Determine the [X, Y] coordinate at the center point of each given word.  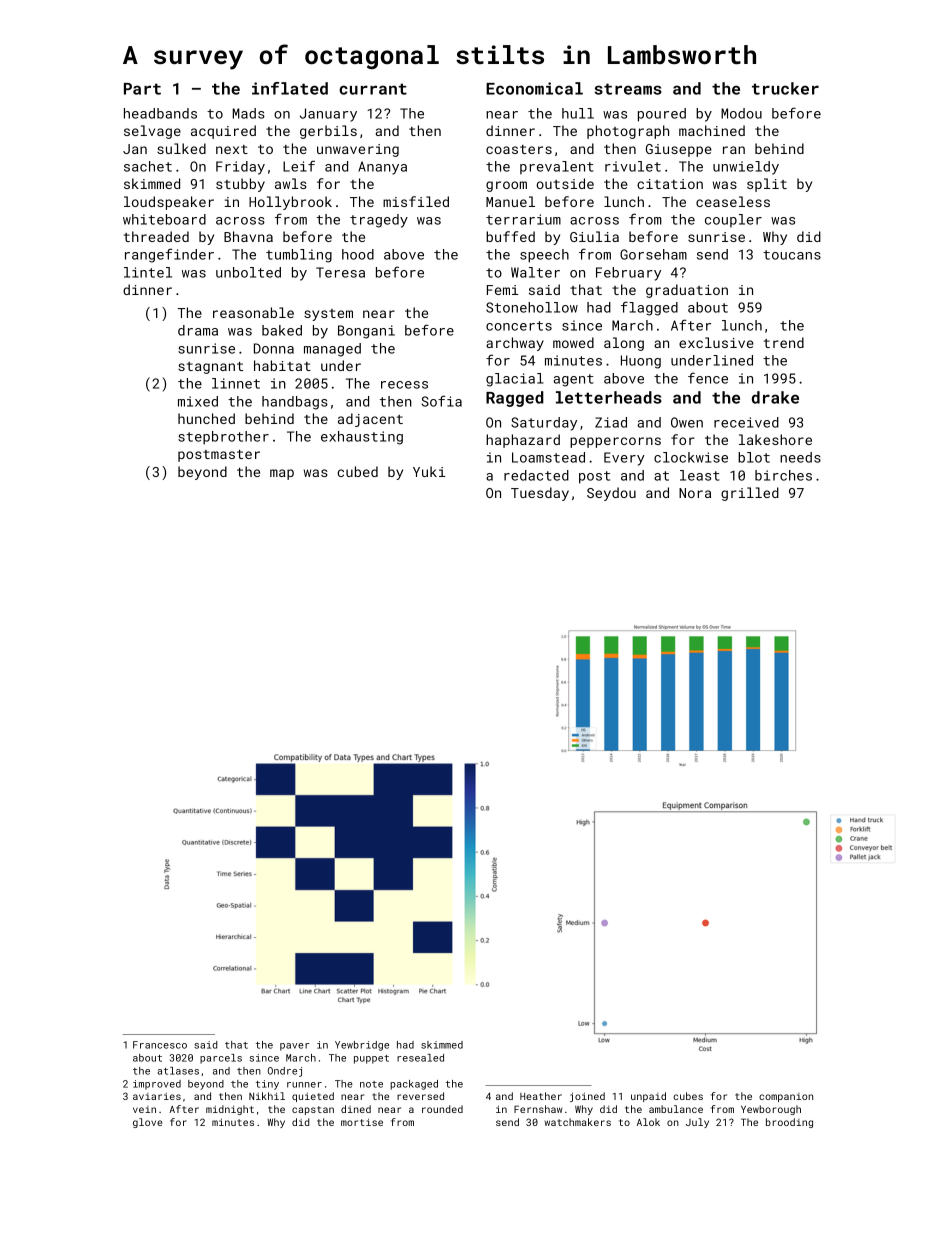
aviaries [157, 1096]
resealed [420, 1058]
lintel [148, 272]
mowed [573, 342]
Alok [648, 1122]
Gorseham [653, 254]
